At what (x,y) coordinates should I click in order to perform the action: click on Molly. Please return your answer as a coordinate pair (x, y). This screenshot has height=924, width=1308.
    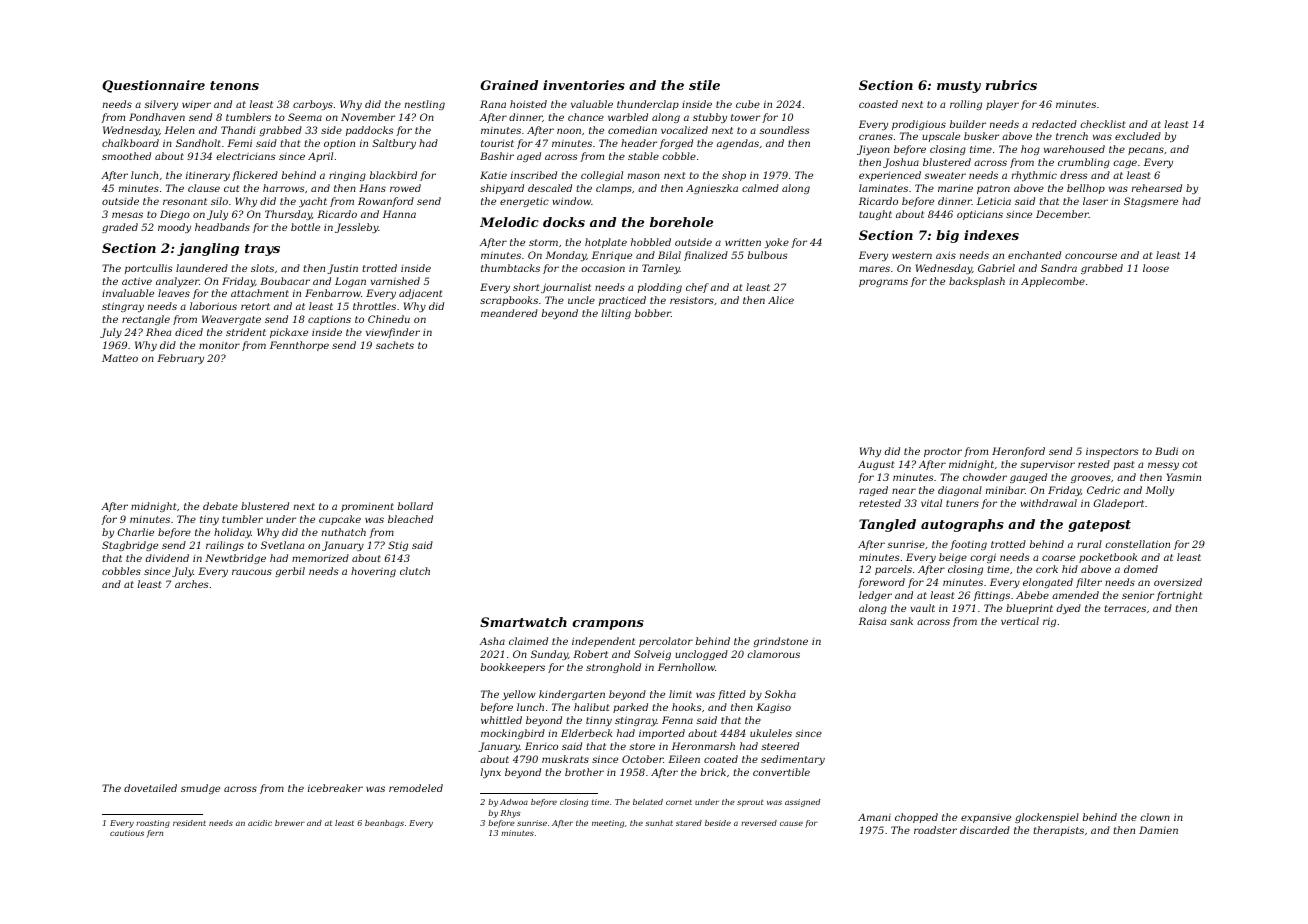
    Looking at the image, I should click on (1160, 491).
